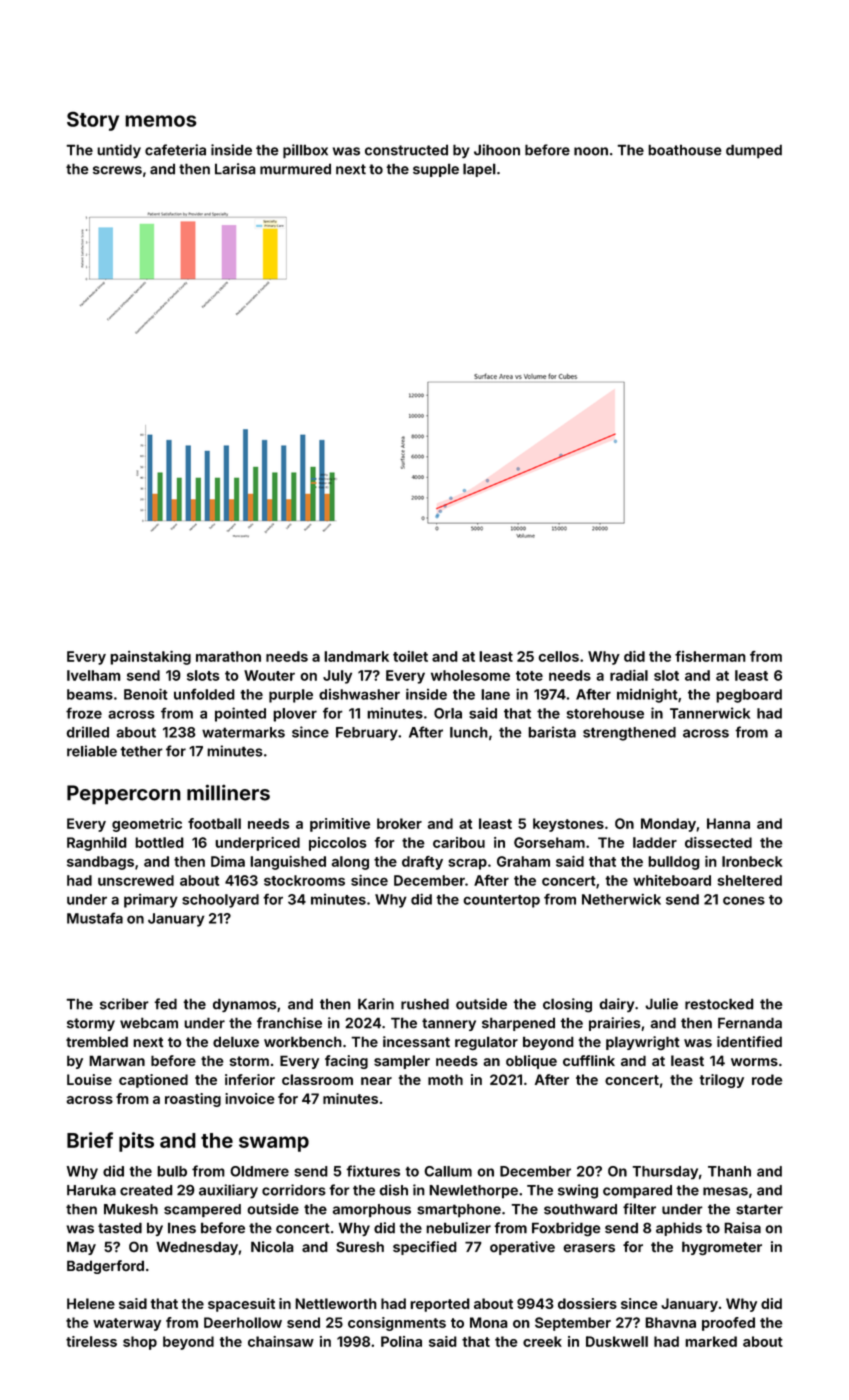  What do you see at coordinates (559, 656) in the image?
I see `cellos` at bounding box center [559, 656].
